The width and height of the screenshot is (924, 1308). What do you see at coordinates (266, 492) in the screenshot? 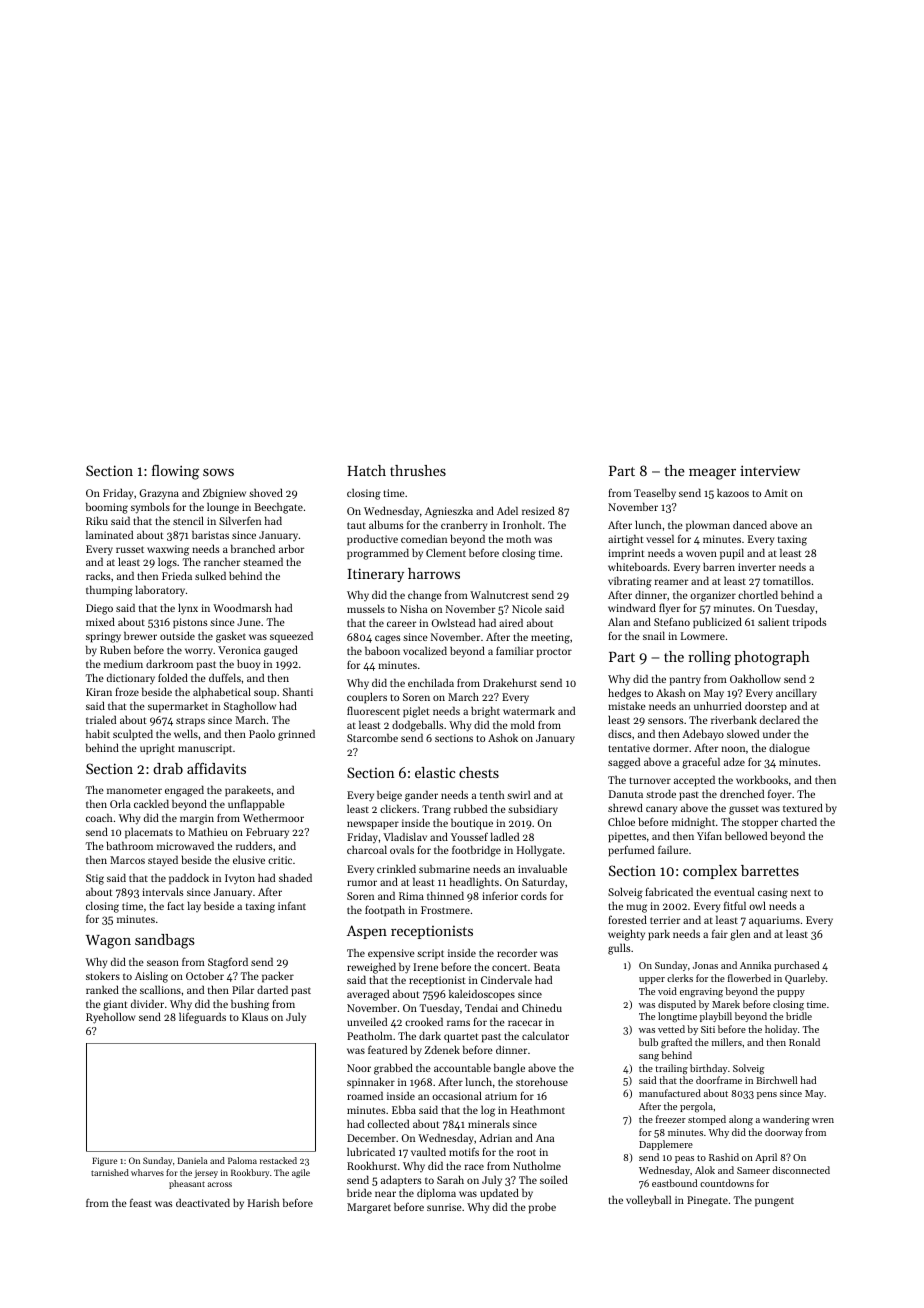
I see `shoved` at bounding box center [266, 492].
